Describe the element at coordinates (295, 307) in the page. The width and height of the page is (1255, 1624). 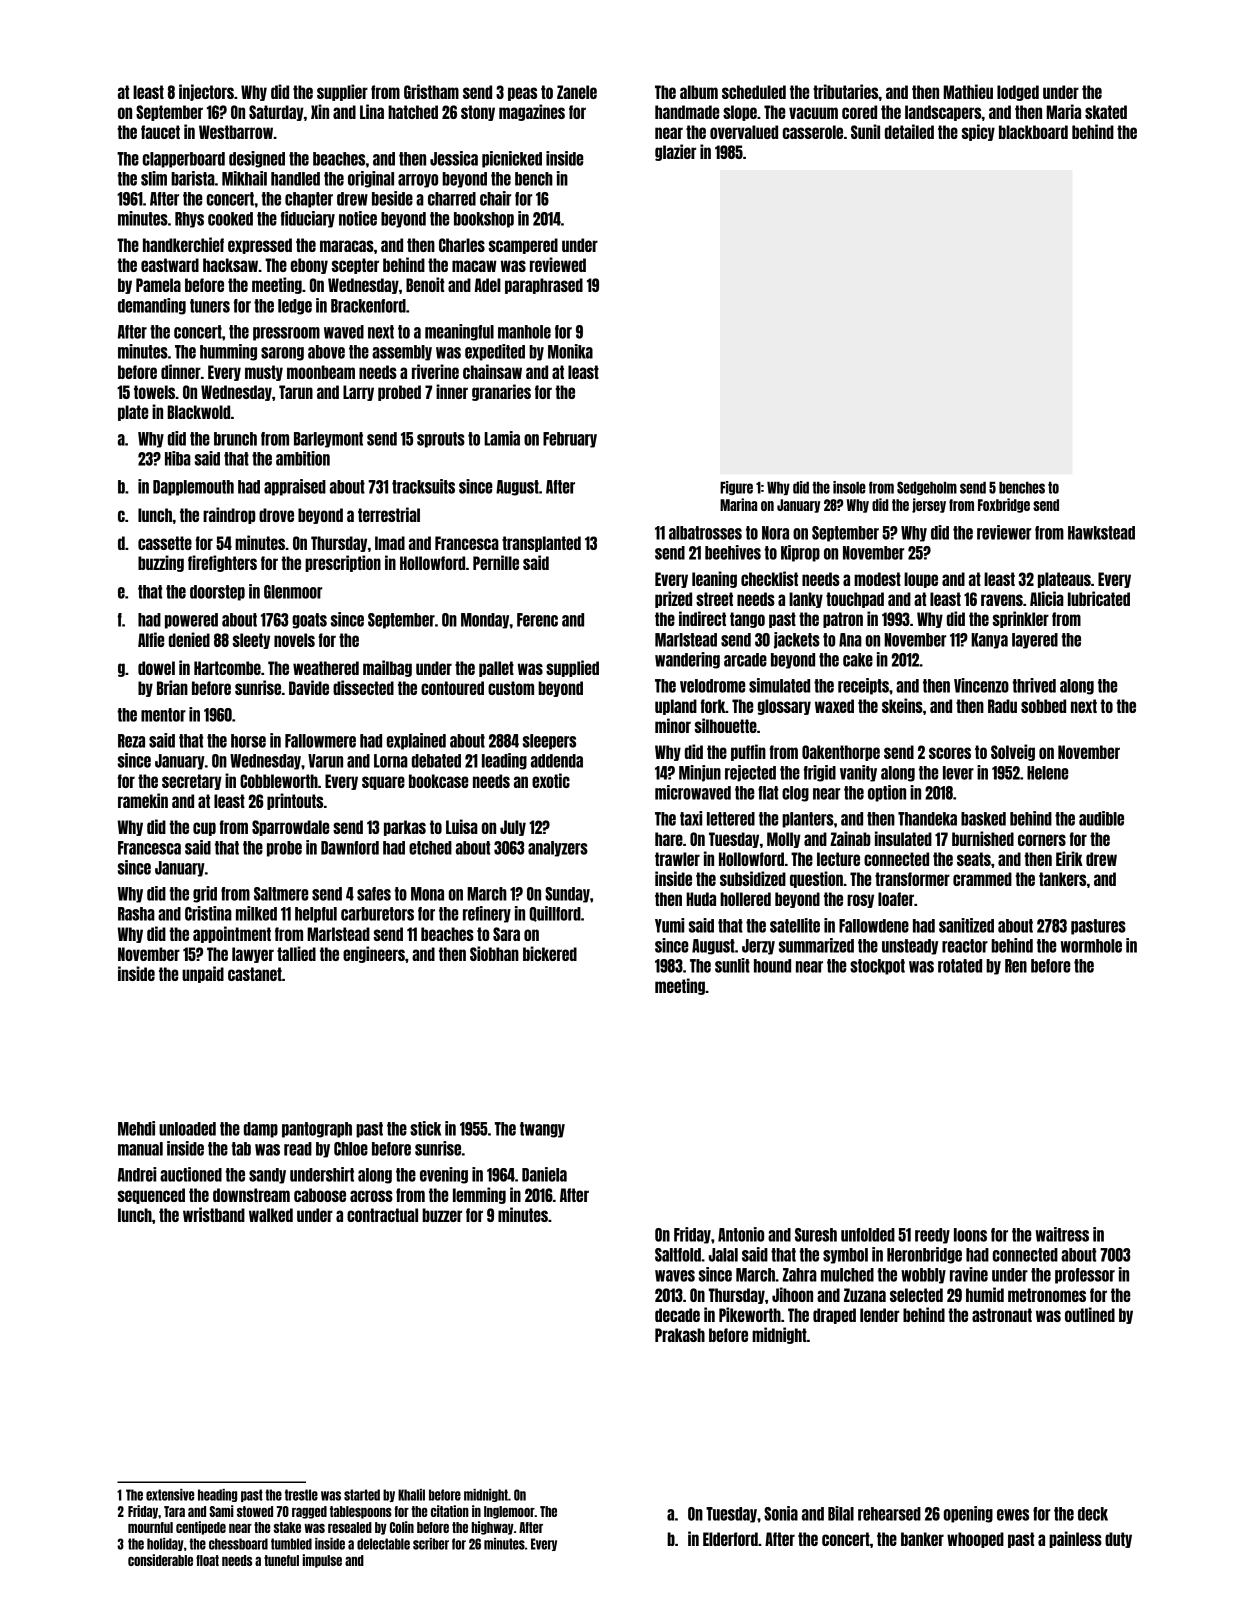
I see `ledge` at that location.
